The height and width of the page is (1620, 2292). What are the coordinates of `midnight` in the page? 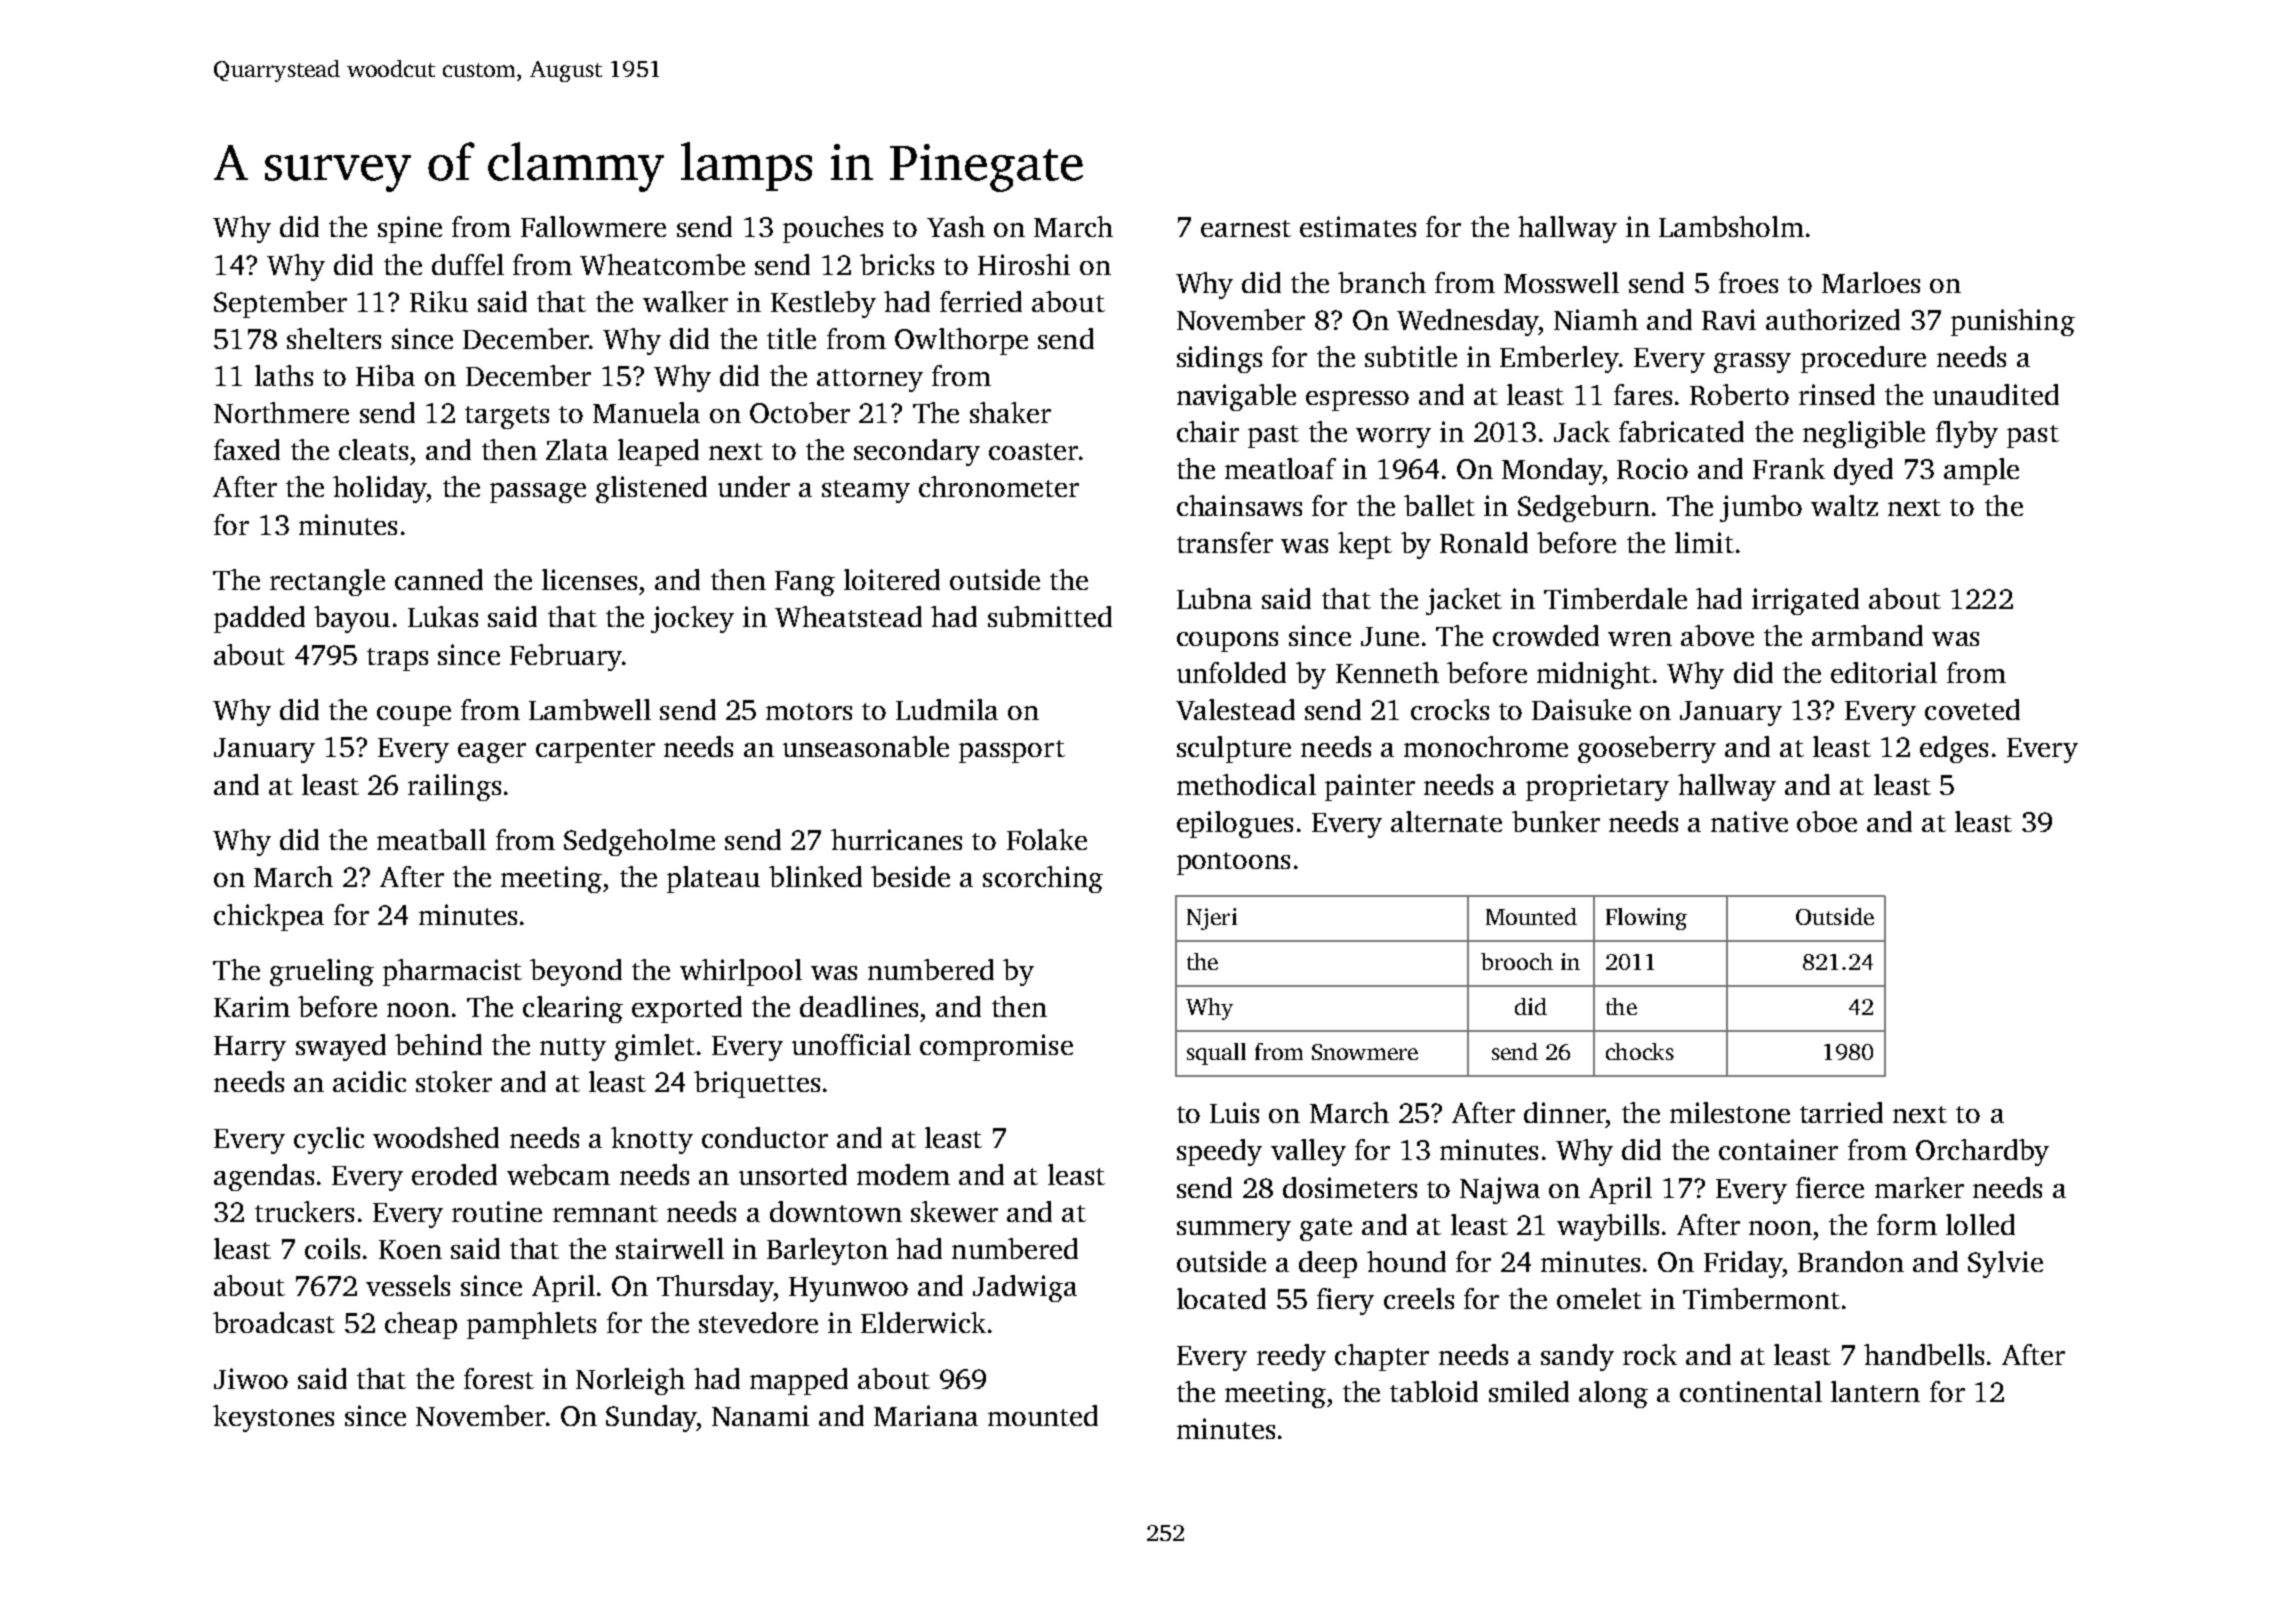 It's located at (1594, 675).
